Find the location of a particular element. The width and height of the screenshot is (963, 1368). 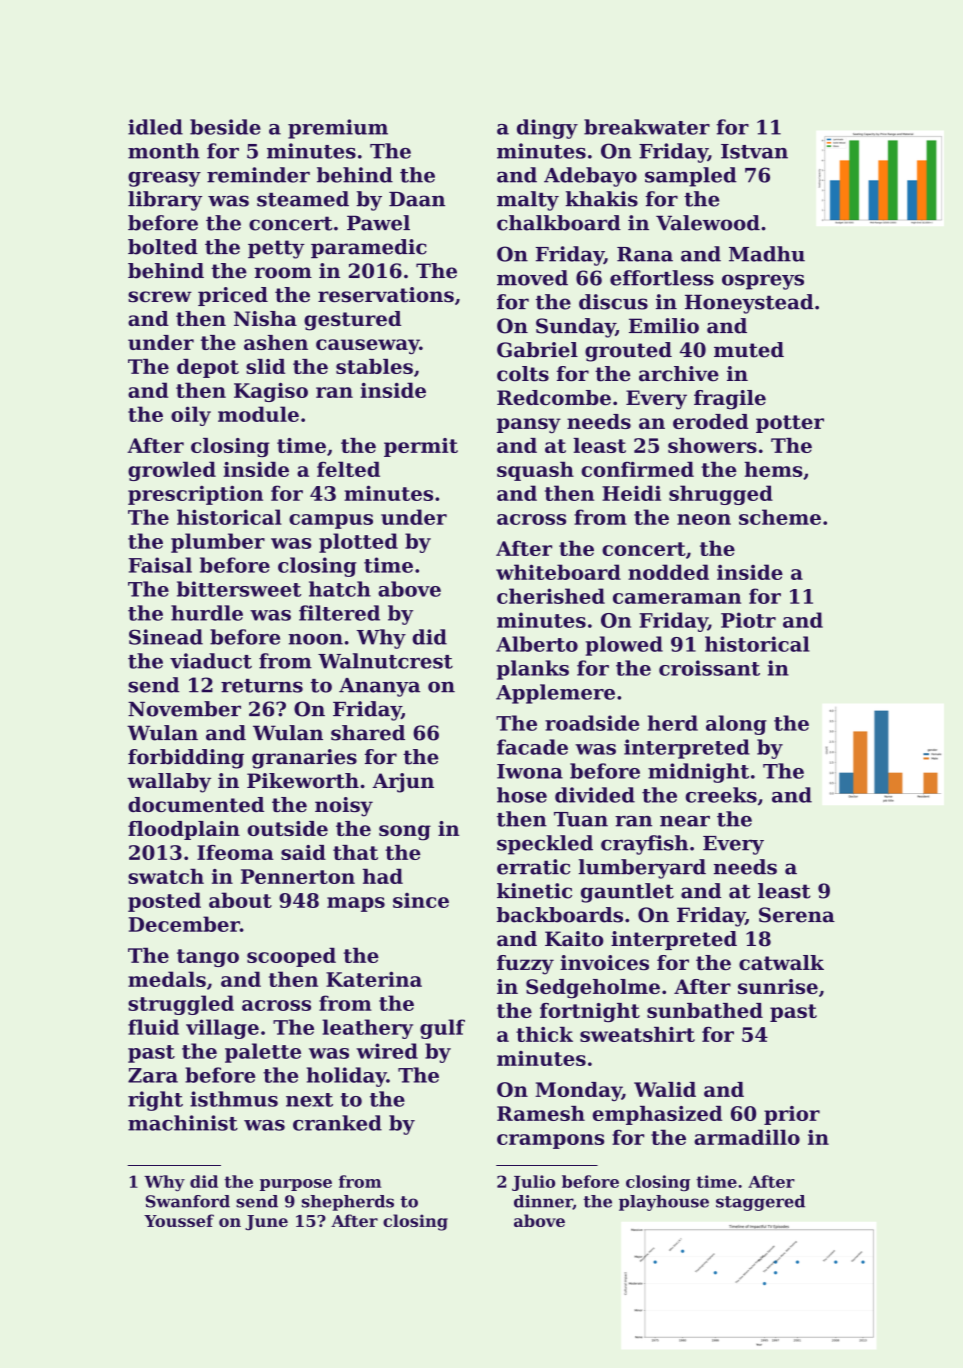

prior is located at coordinates (792, 1115).
